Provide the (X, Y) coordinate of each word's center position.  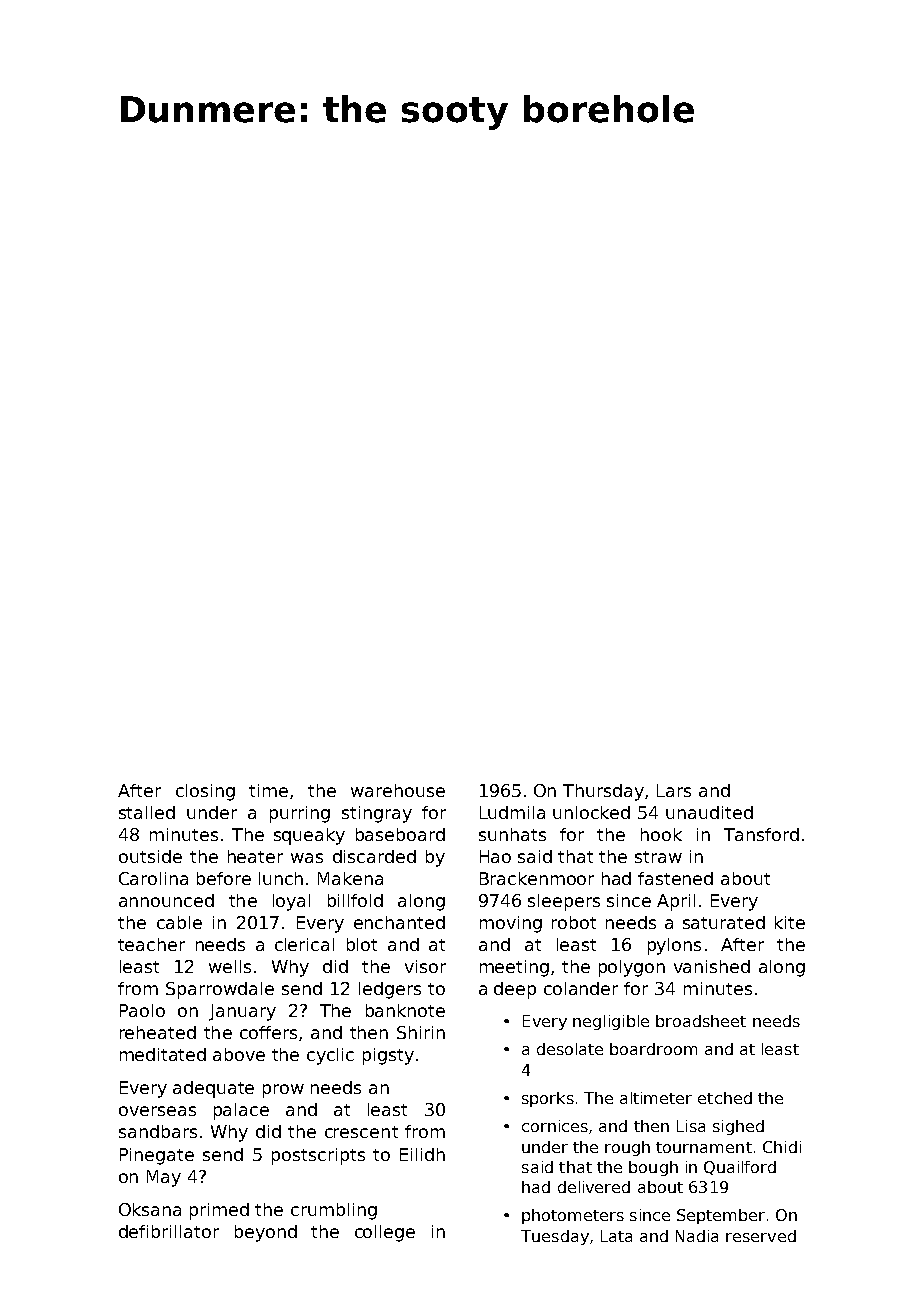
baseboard (400, 834)
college (385, 1233)
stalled (147, 812)
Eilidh (422, 1154)
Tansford (761, 834)
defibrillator (169, 1231)
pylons (674, 946)
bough (653, 1168)
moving (511, 924)
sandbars (158, 1131)
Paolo (142, 1010)
